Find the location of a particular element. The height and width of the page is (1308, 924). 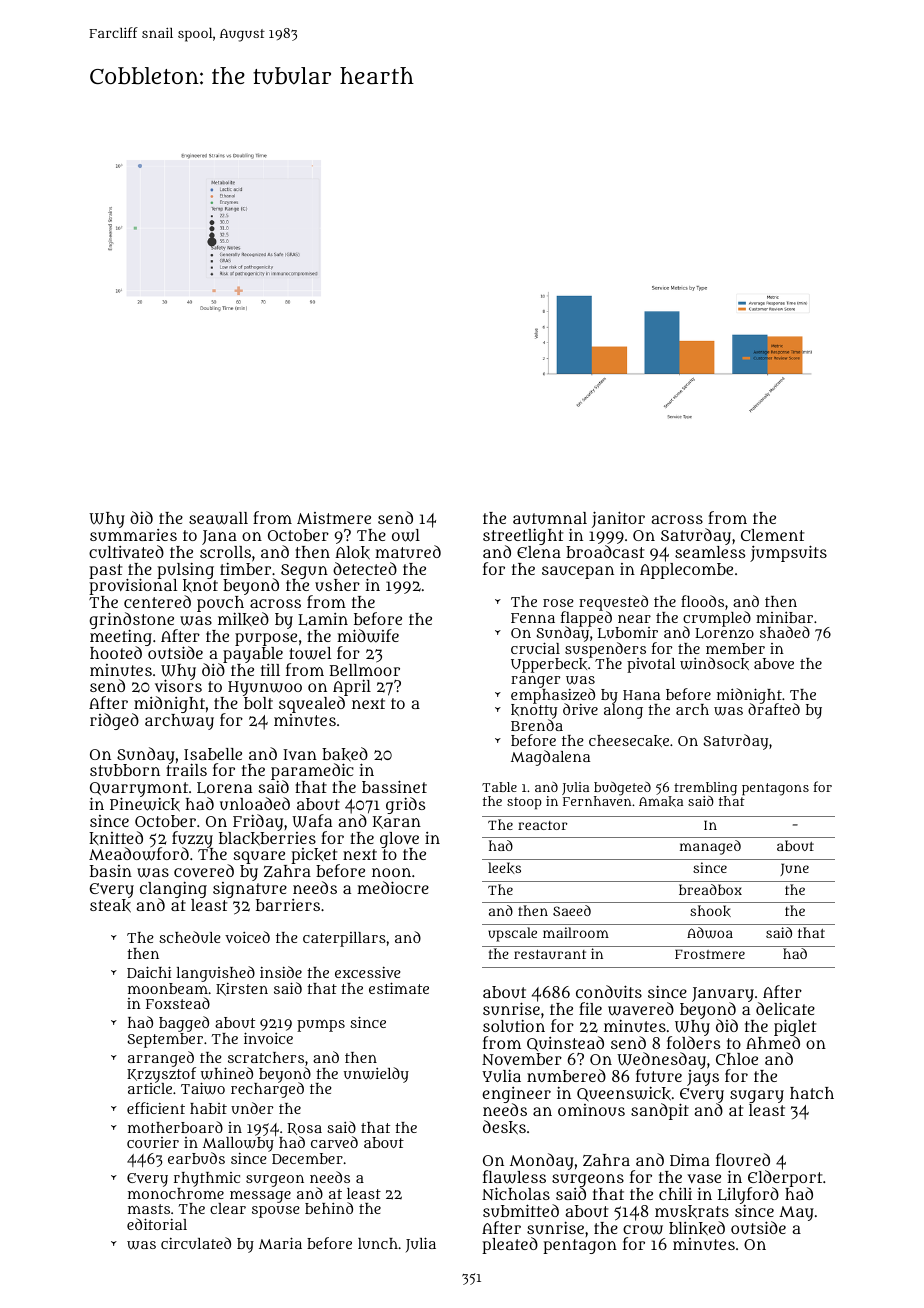

moonbeam is located at coordinates (168, 988).
